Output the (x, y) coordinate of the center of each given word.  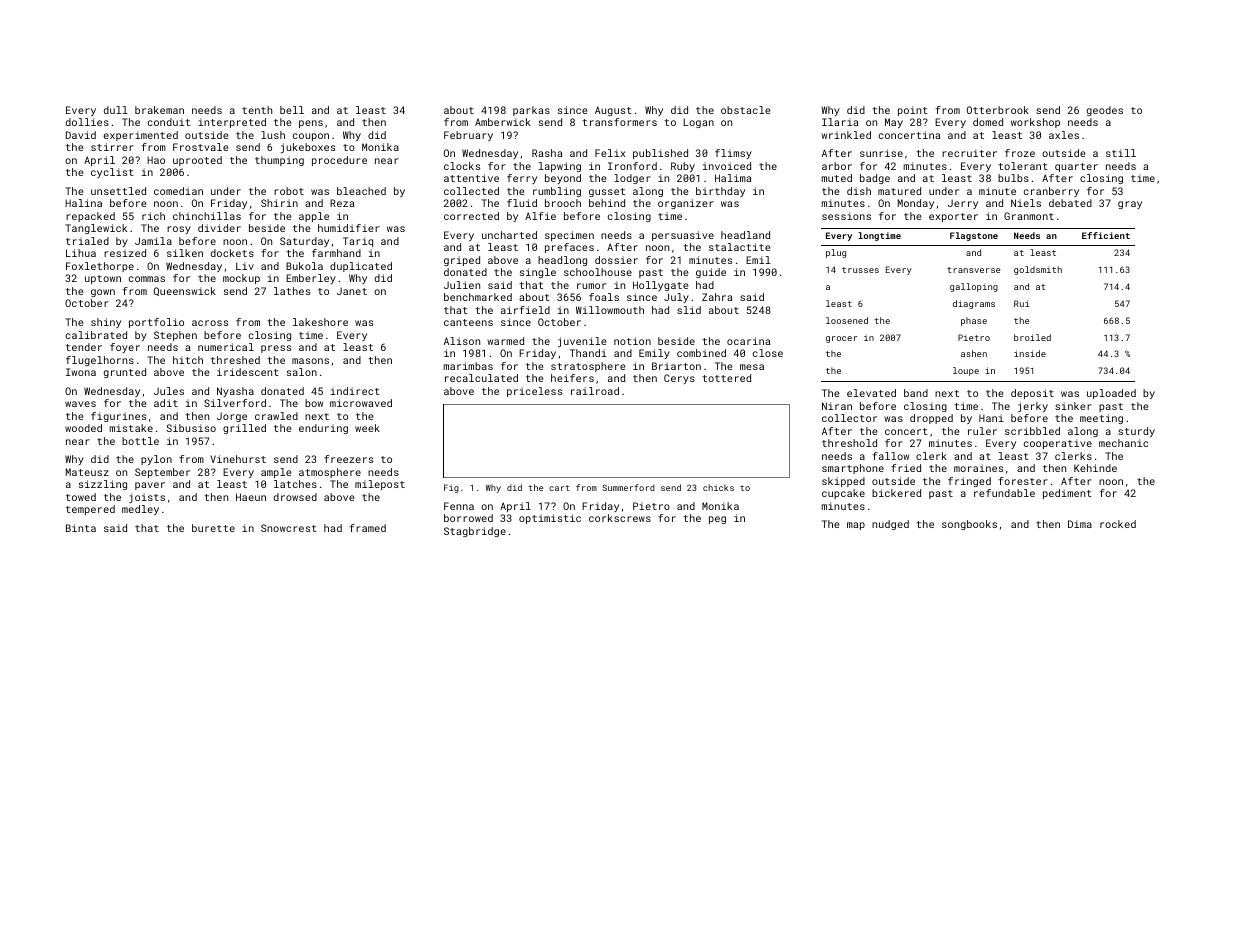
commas (147, 279)
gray (1130, 205)
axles (1064, 135)
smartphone (853, 469)
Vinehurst (238, 459)
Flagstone (974, 236)
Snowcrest (289, 528)
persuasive (683, 236)
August (613, 111)
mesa (752, 367)
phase (974, 321)
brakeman (159, 110)
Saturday (304, 242)
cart (559, 488)
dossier (616, 260)
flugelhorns (100, 361)
